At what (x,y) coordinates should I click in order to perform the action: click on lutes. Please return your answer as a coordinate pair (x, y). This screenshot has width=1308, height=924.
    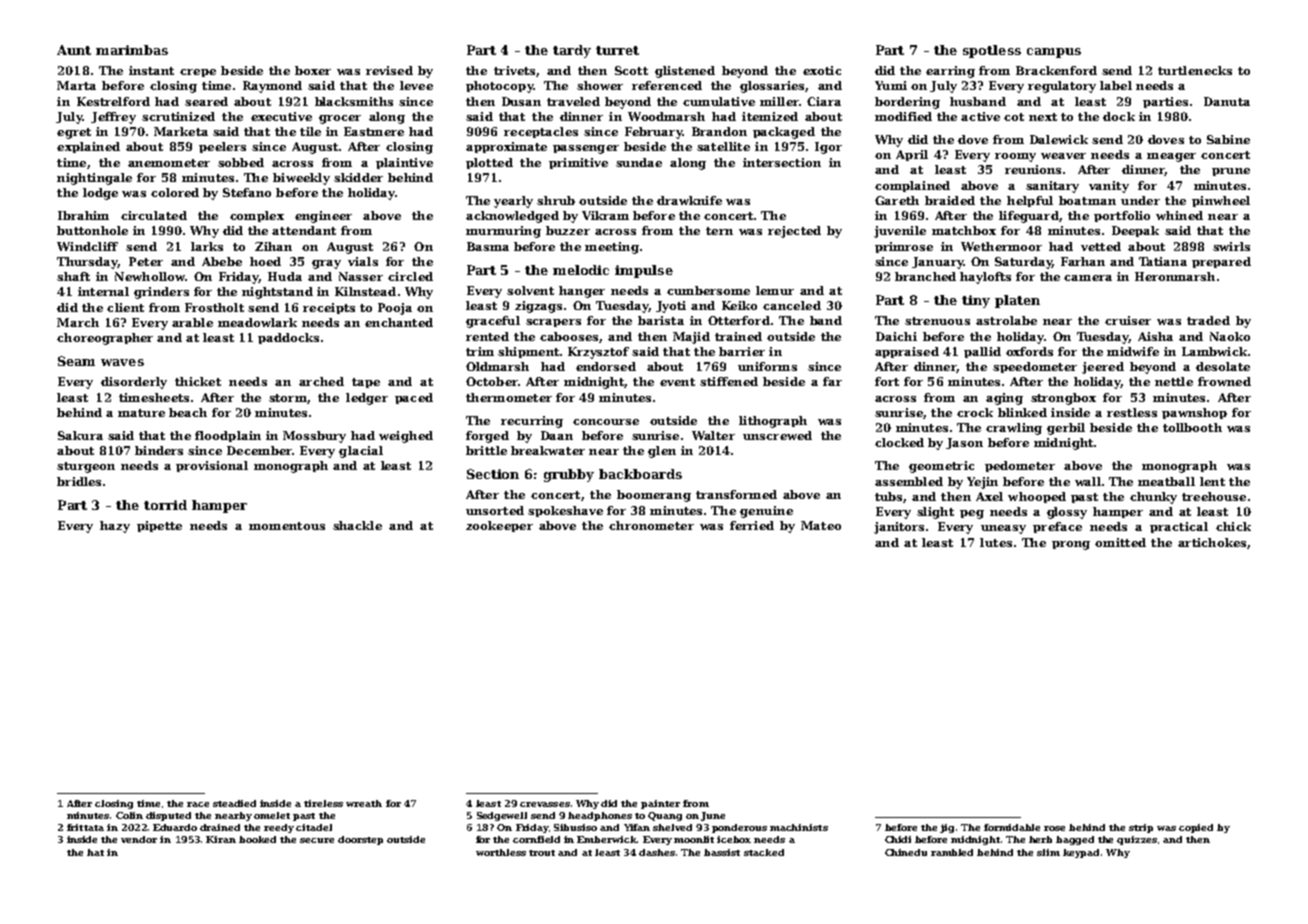
    Looking at the image, I should click on (996, 542).
